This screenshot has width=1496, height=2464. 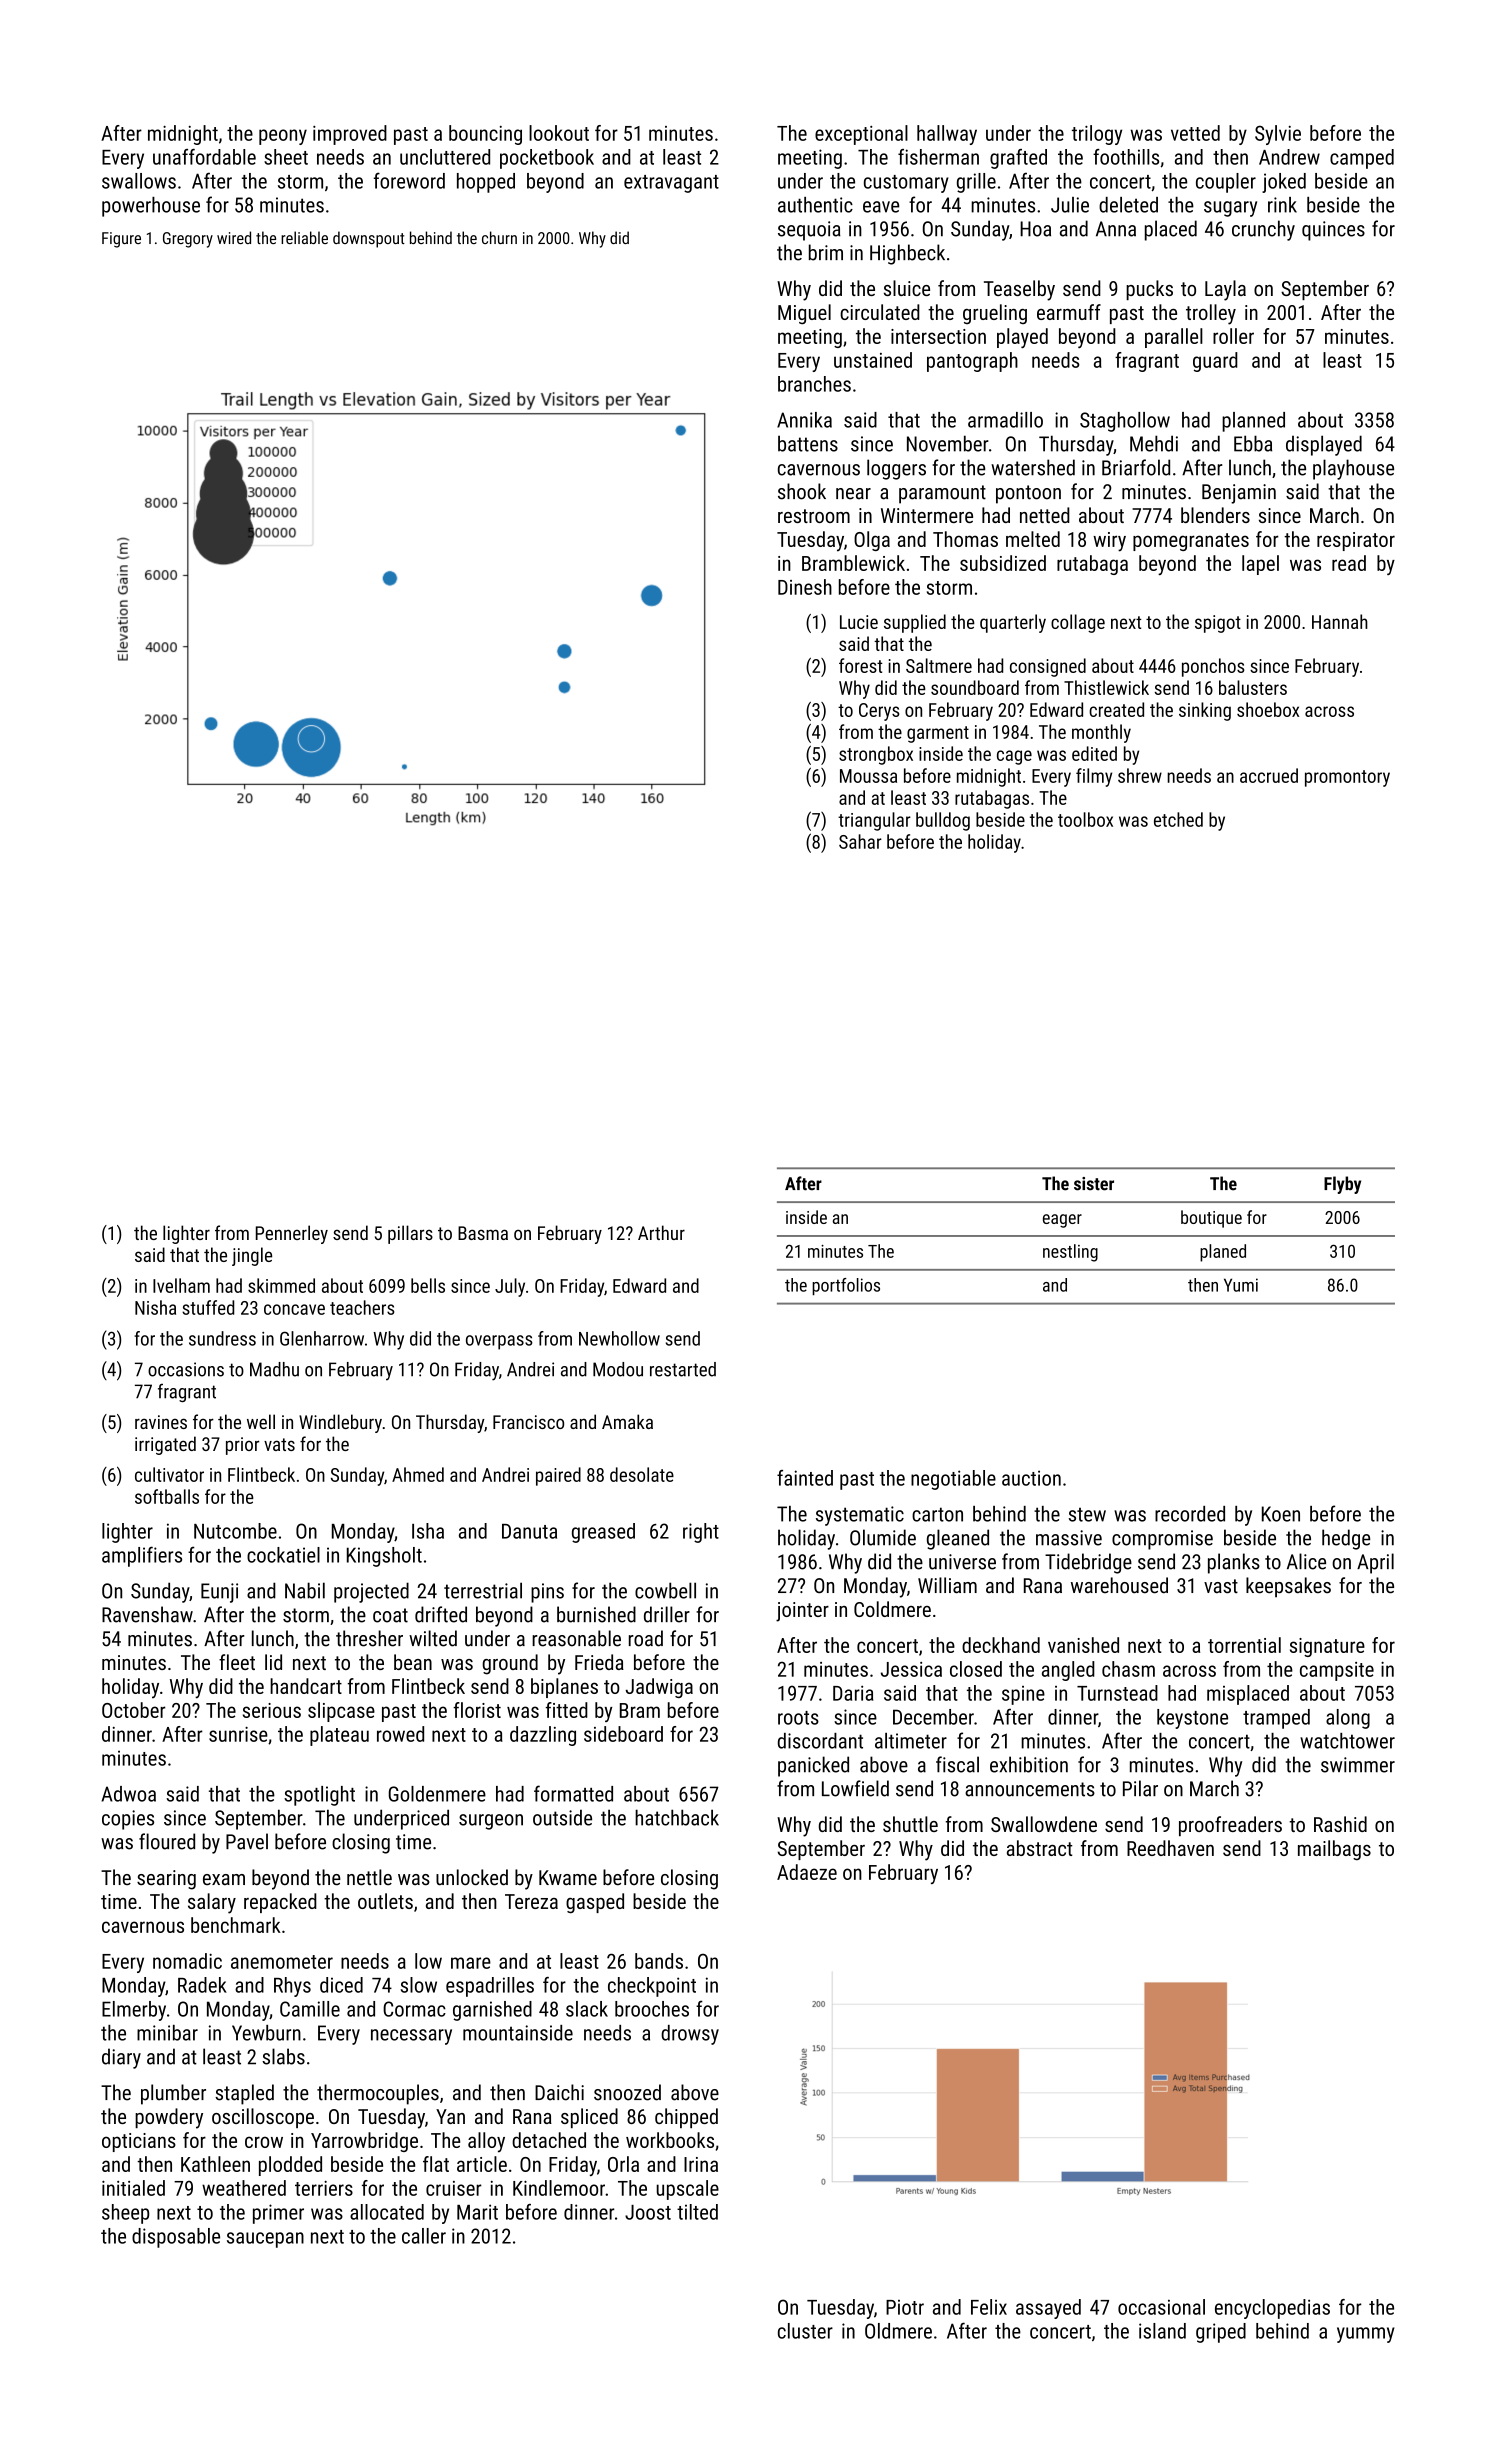 I want to click on Dinesh, so click(x=805, y=587).
